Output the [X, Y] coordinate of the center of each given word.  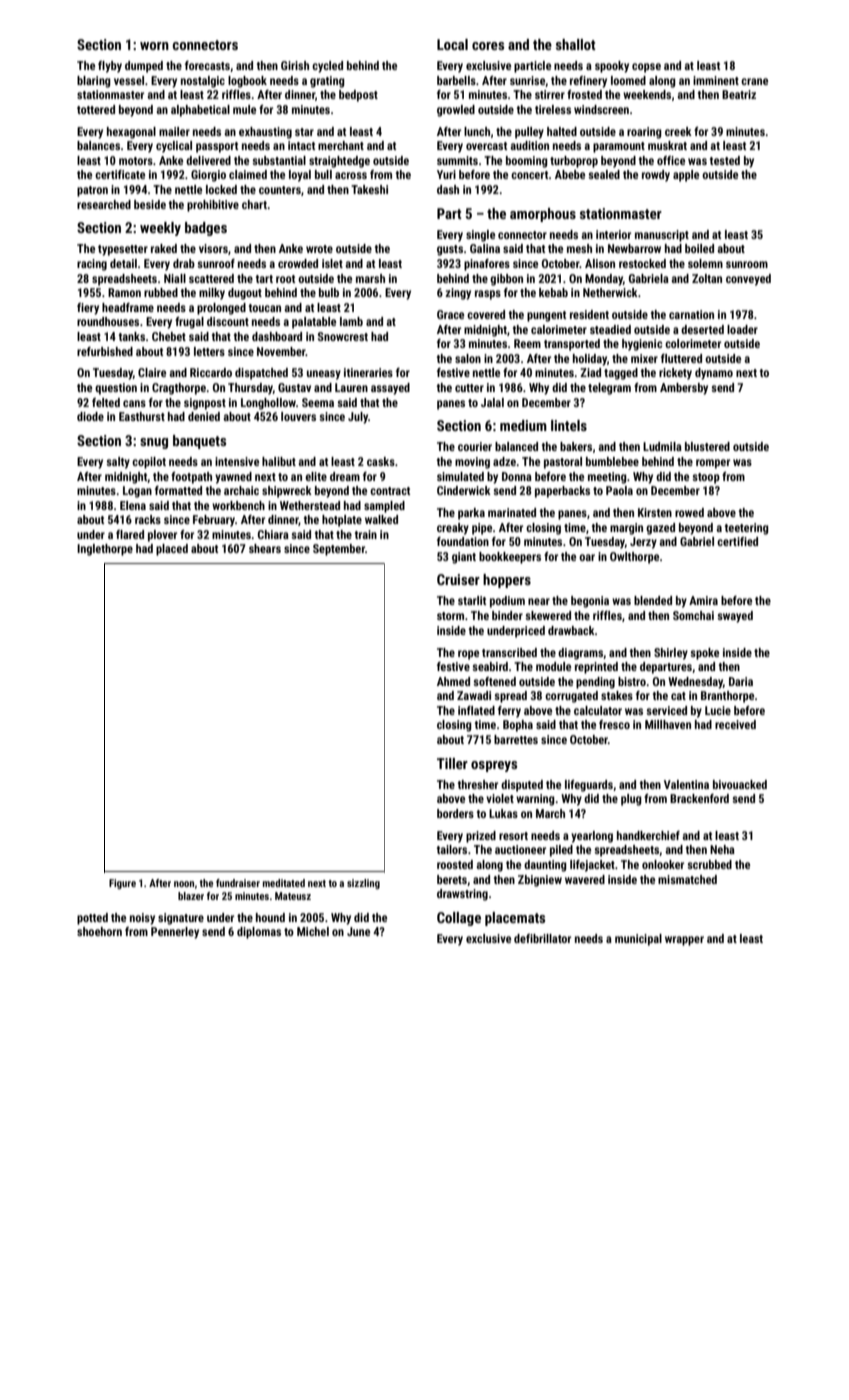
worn [154, 46]
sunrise [528, 81]
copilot [149, 463]
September [339, 550]
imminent [716, 80]
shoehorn [99, 931]
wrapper [684, 941]
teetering [747, 529]
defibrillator [542, 938]
